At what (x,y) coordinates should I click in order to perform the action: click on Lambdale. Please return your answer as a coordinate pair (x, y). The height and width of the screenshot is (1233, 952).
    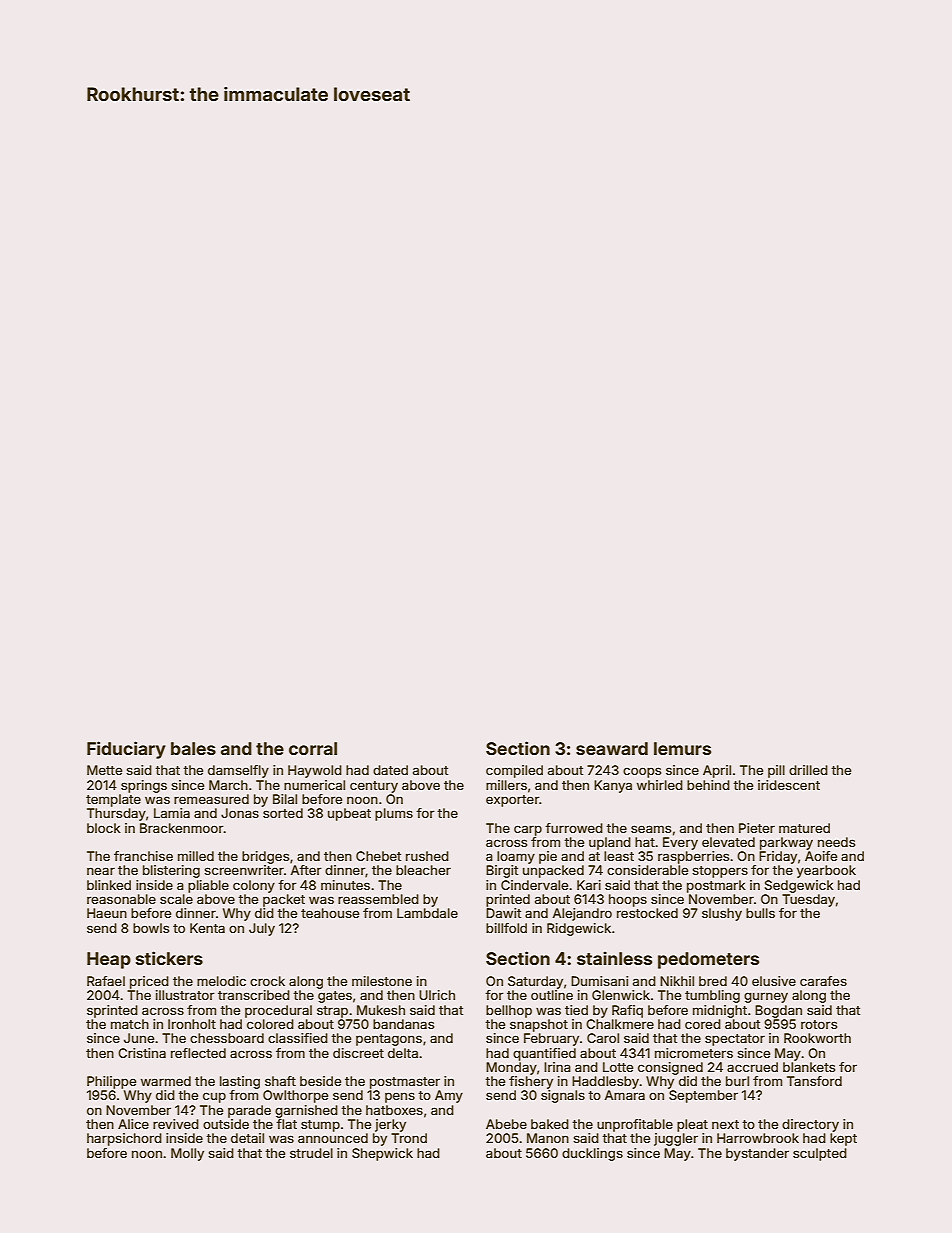
    Looking at the image, I should click on (427, 913).
